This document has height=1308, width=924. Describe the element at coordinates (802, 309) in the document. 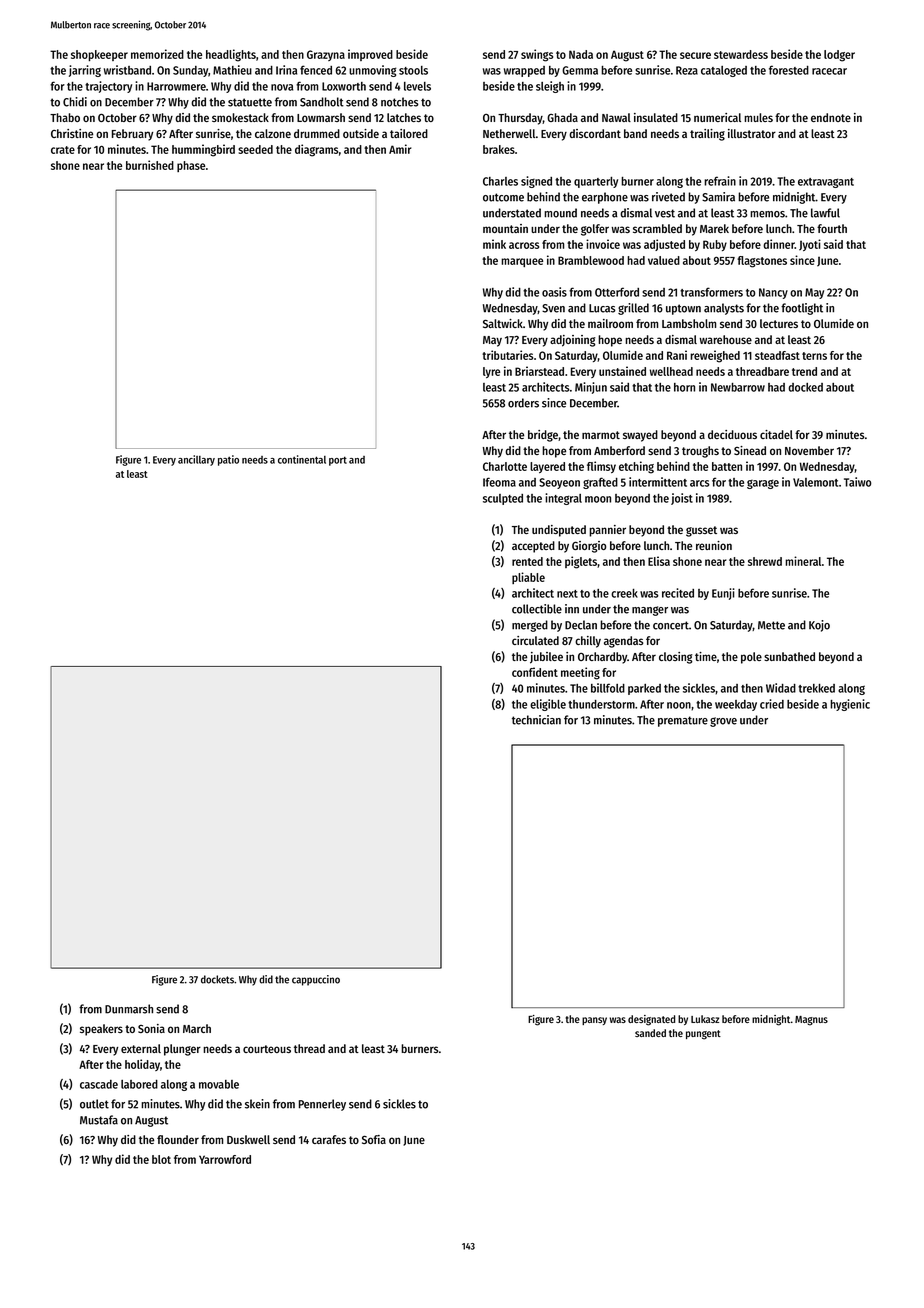

I see `footlight` at that location.
